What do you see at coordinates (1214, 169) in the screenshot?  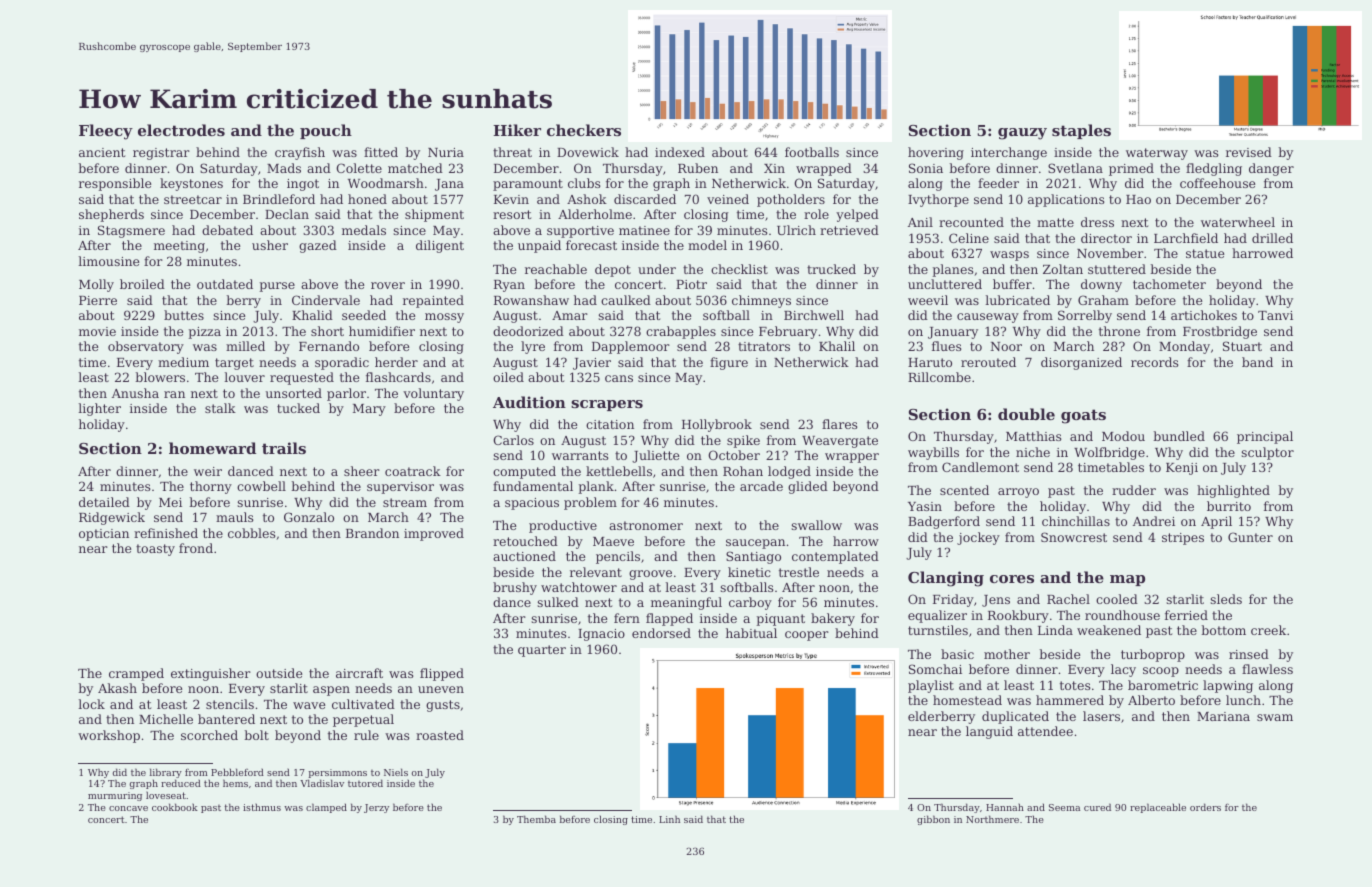 I see `fledgling` at bounding box center [1214, 169].
